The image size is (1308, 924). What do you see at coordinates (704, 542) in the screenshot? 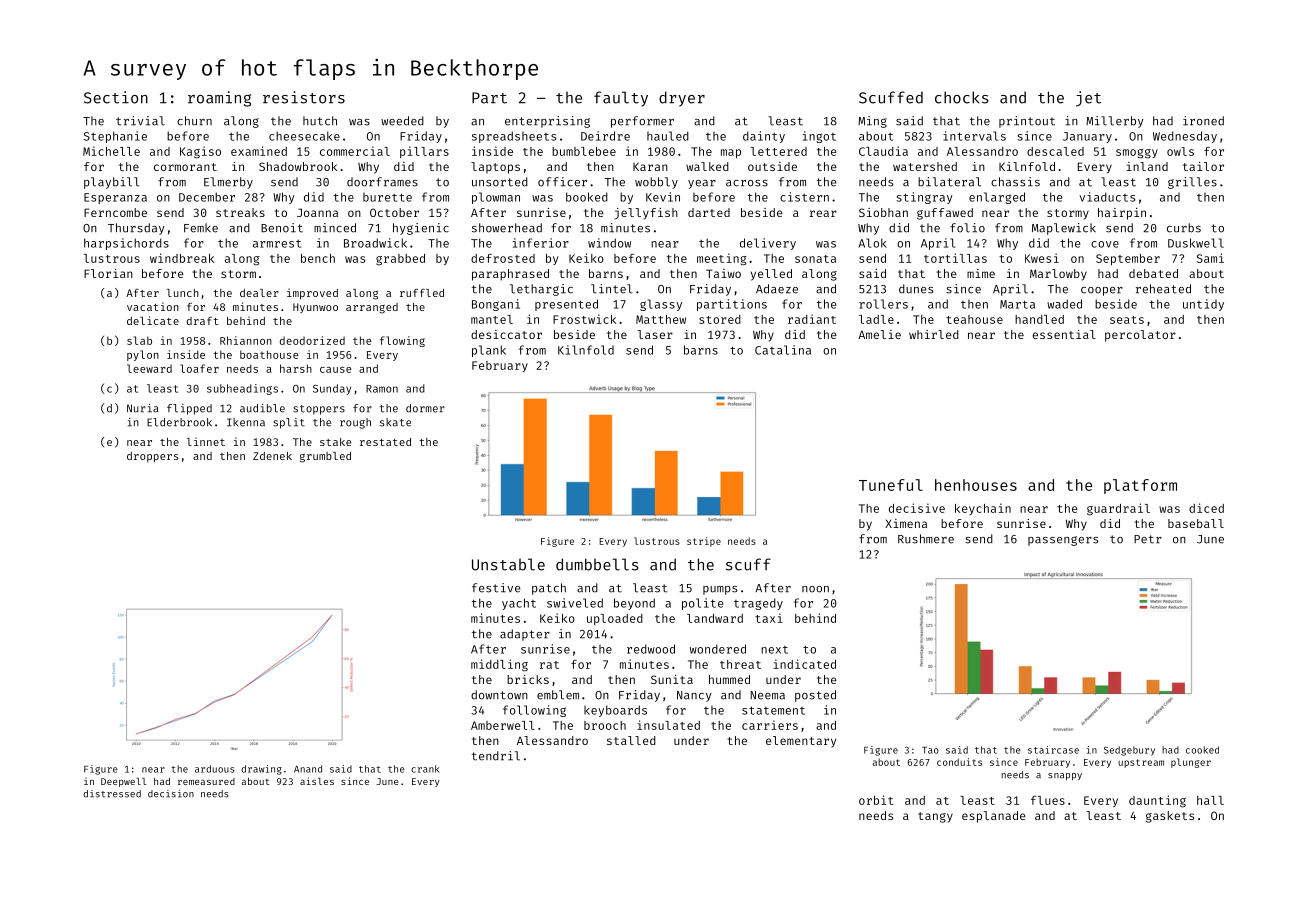
I see `stripe` at bounding box center [704, 542].
